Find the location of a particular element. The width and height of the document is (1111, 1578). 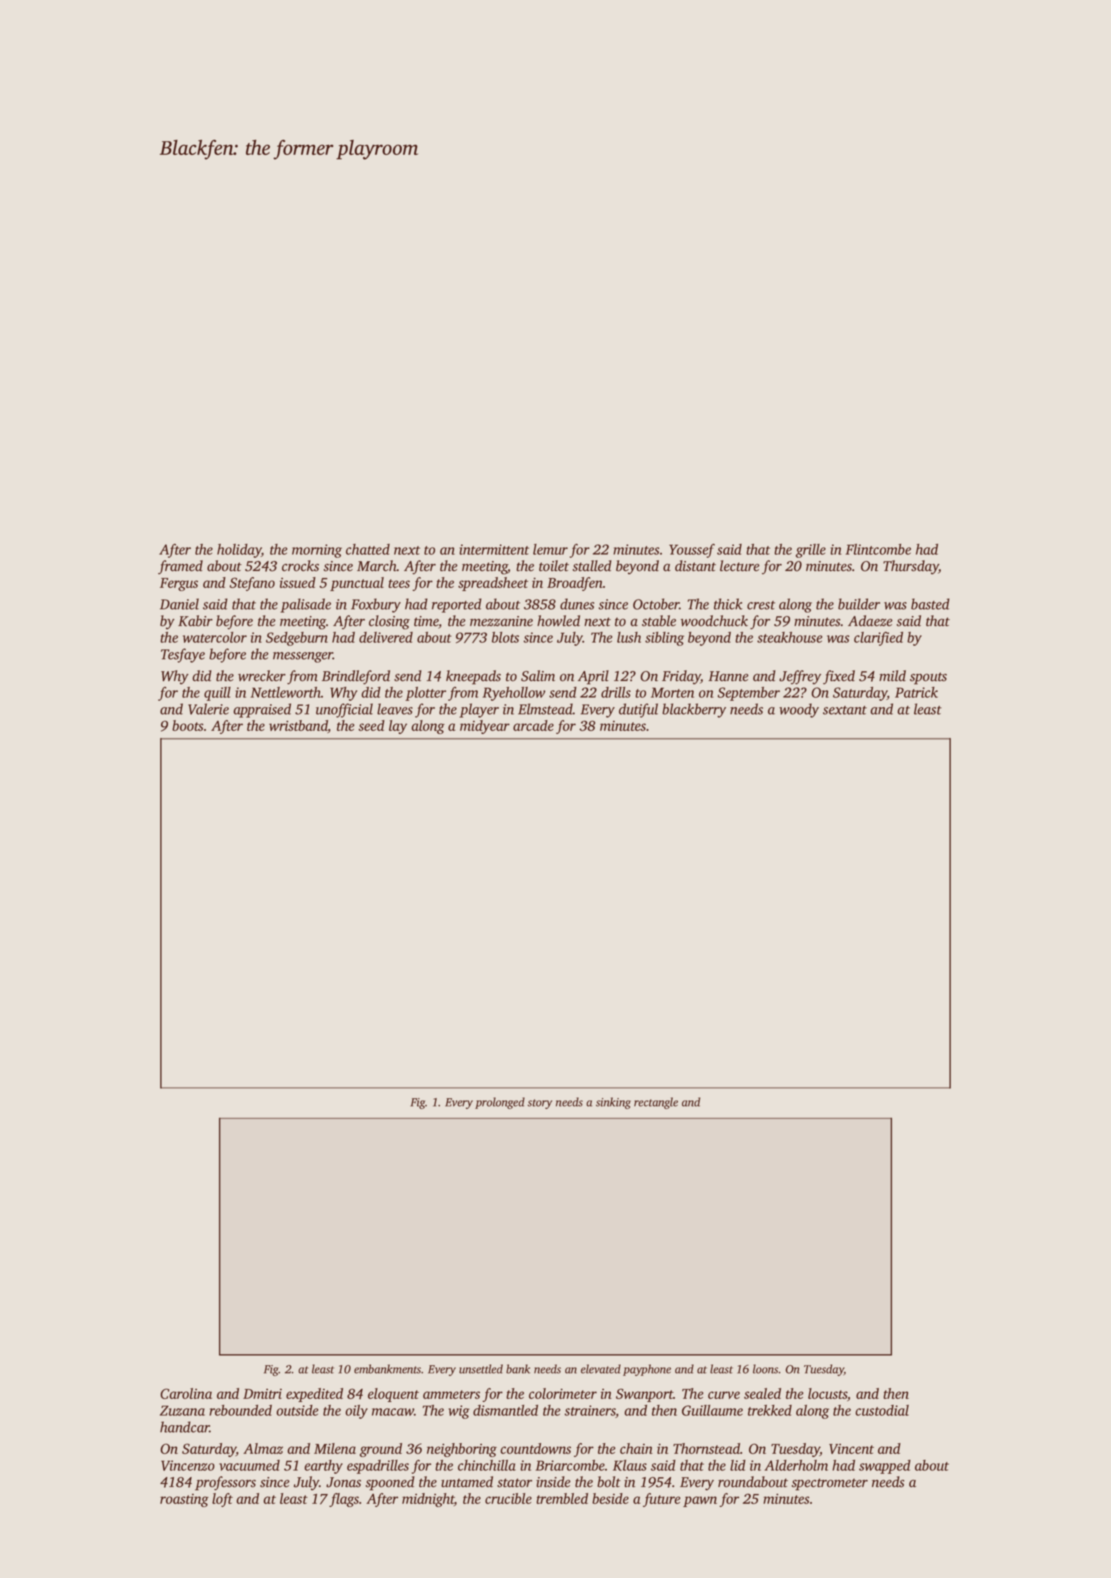

Flintcombe is located at coordinates (878, 549).
